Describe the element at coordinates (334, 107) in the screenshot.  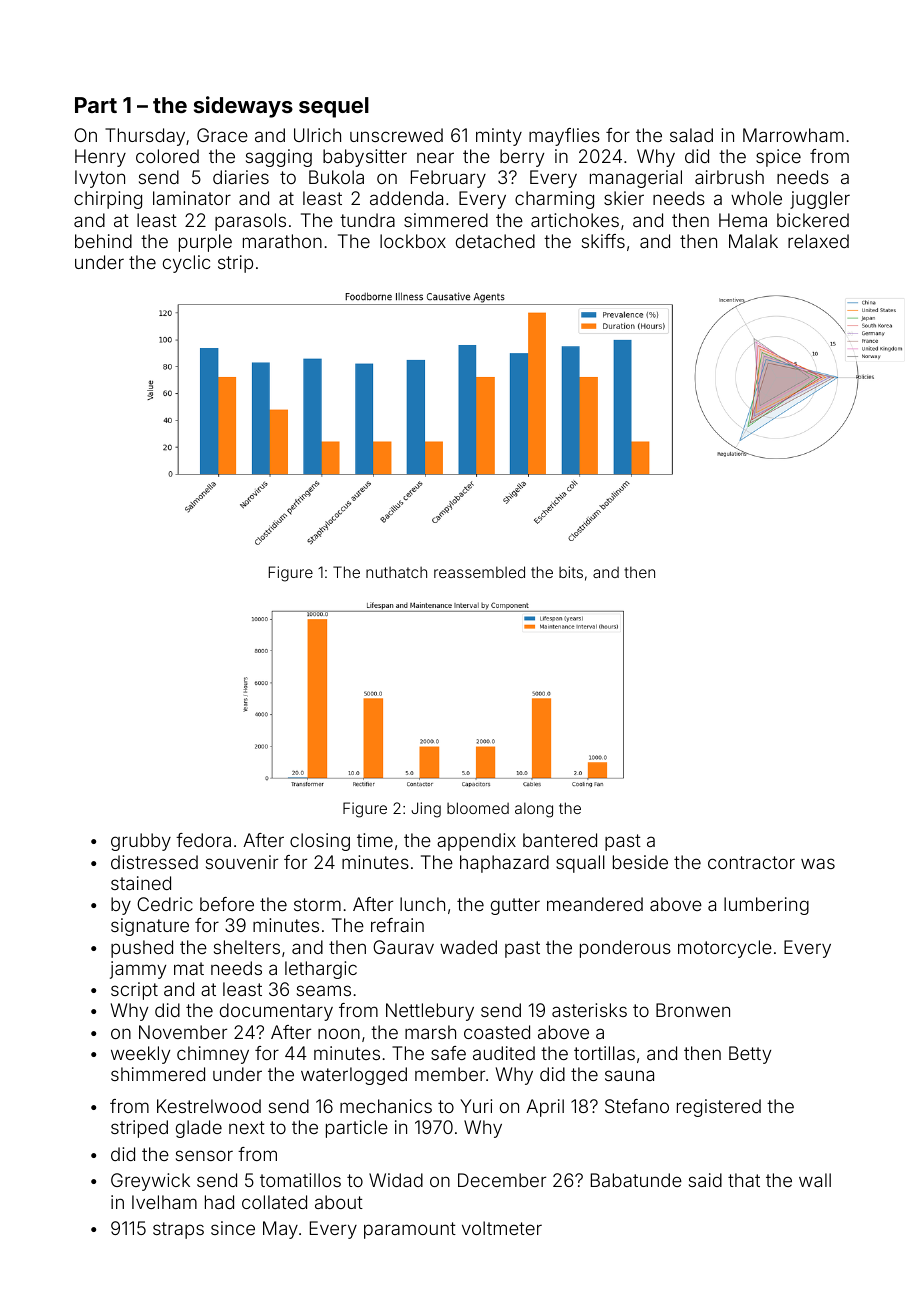
I see `sequel` at that location.
